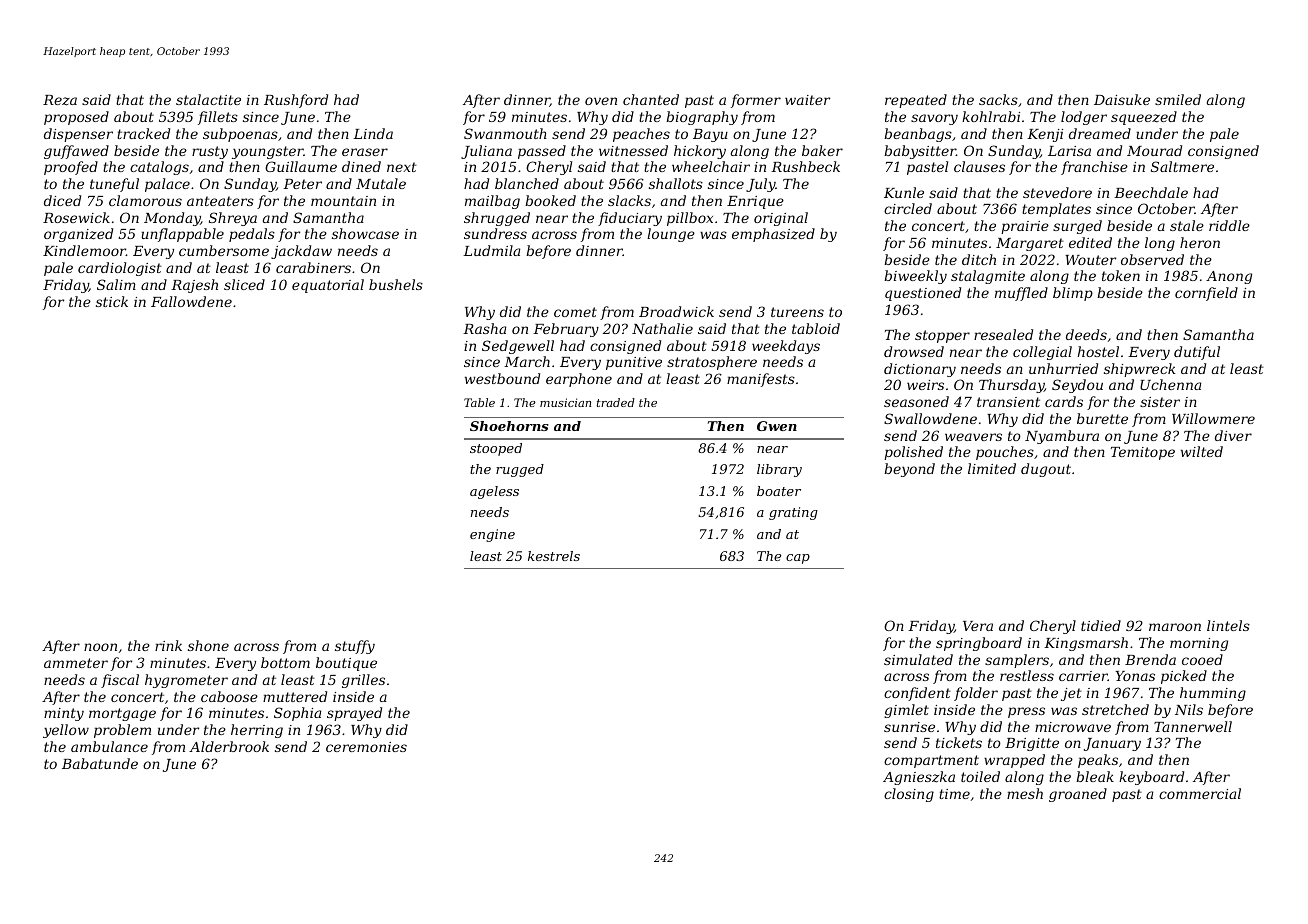 The height and width of the image is (924, 1308). I want to click on stick, so click(112, 301).
